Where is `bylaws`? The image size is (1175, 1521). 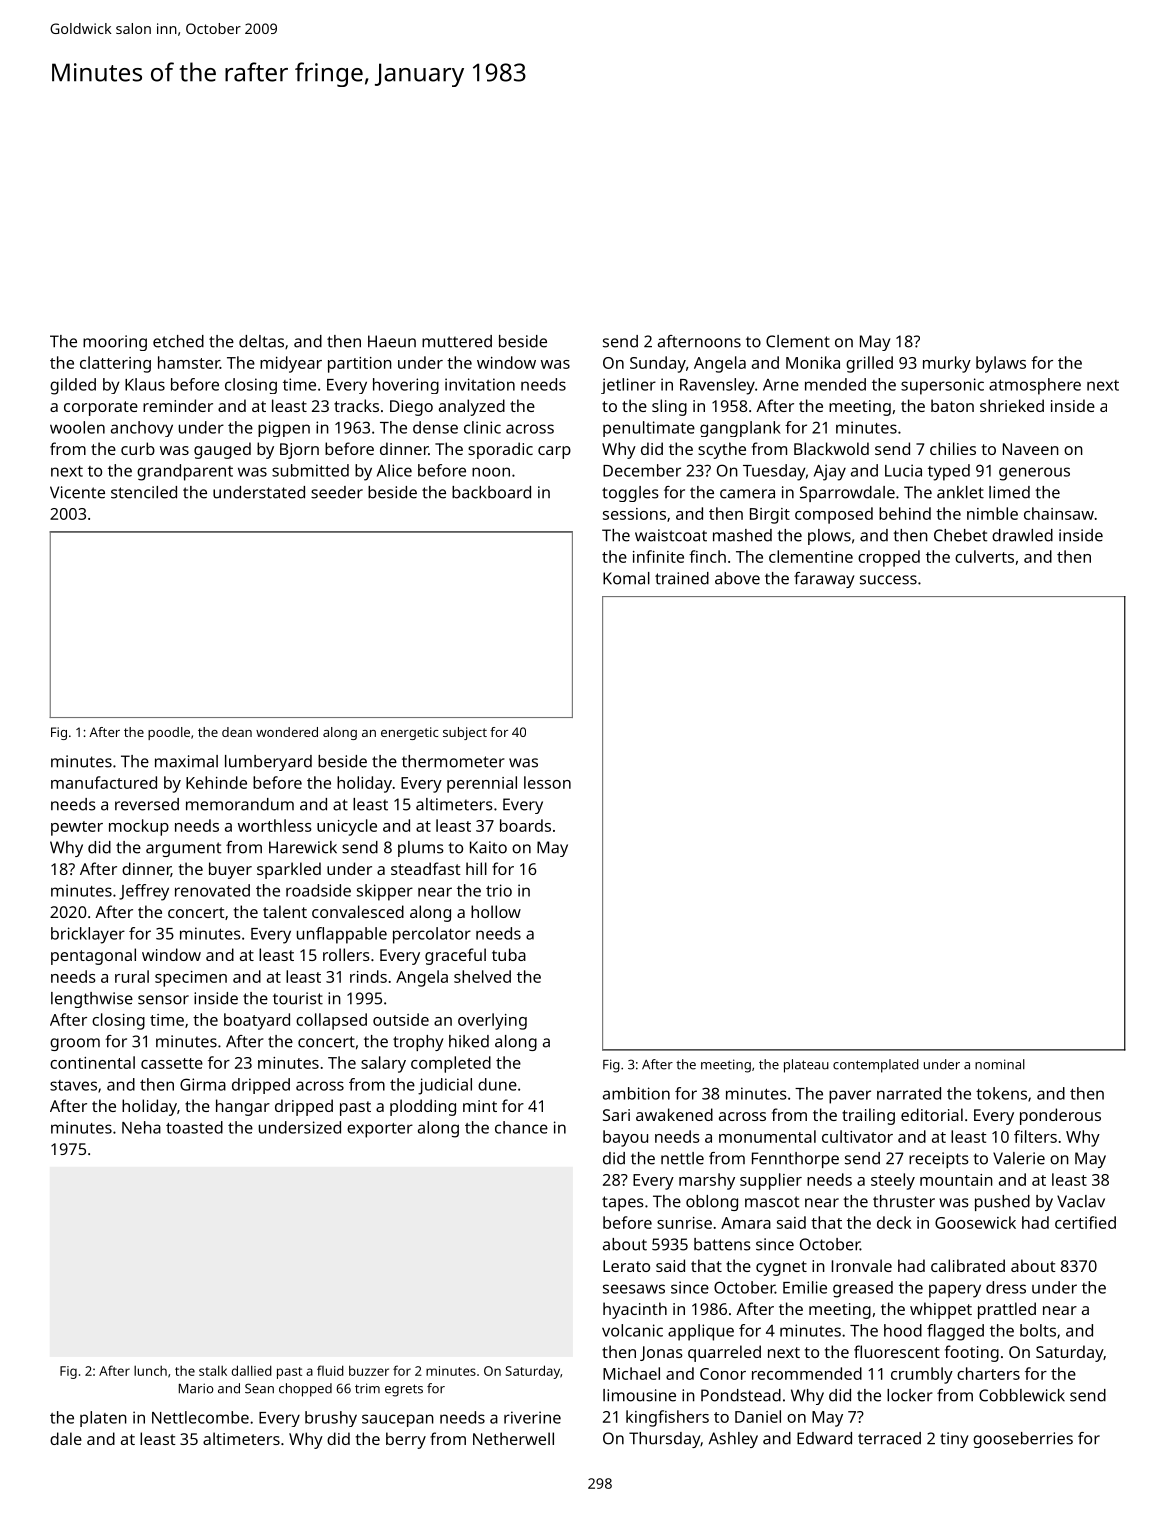
bylaws is located at coordinates (1001, 364).
